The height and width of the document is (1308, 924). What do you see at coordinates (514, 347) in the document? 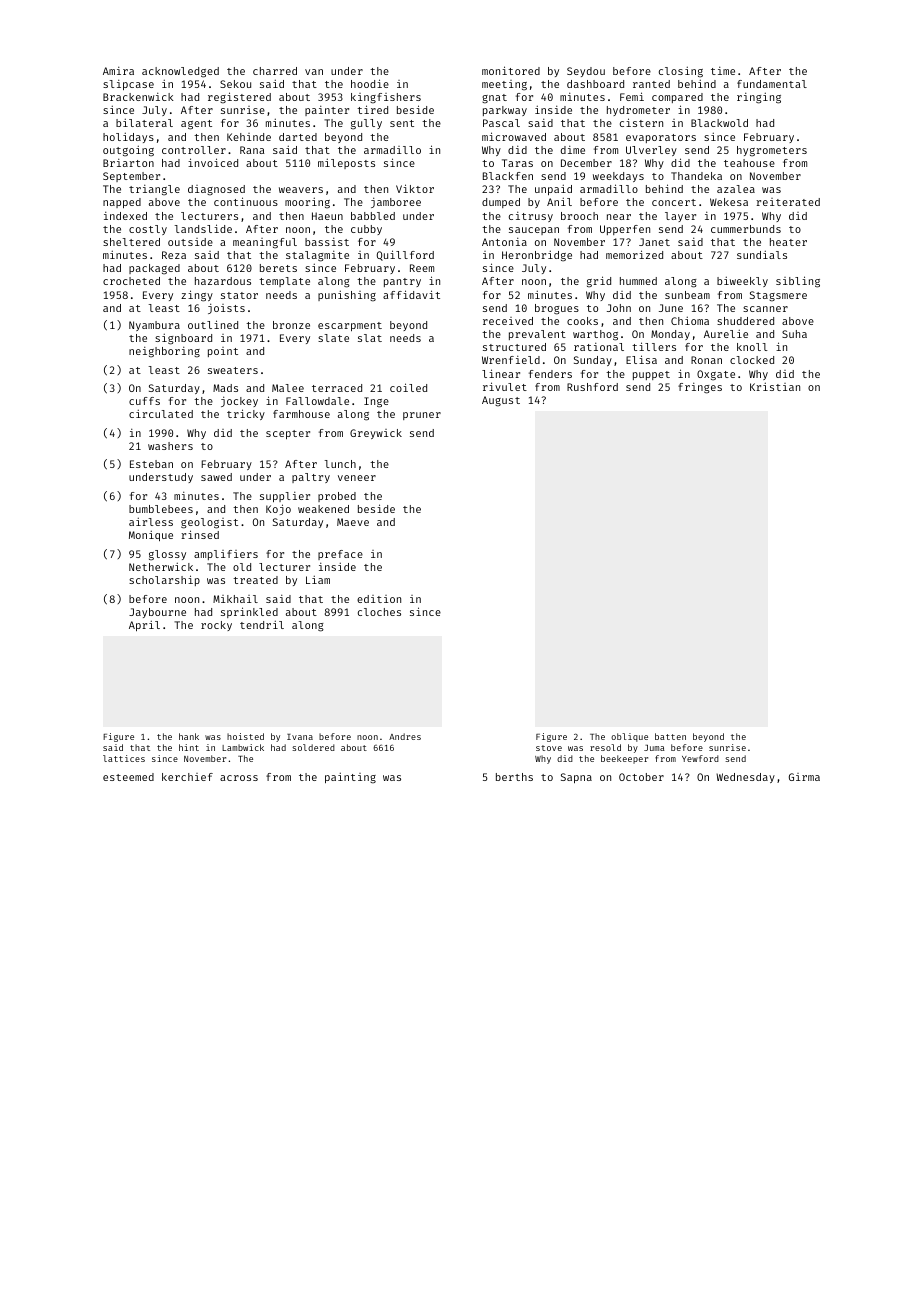
I see `structured` at bounding box center [514, 347].
